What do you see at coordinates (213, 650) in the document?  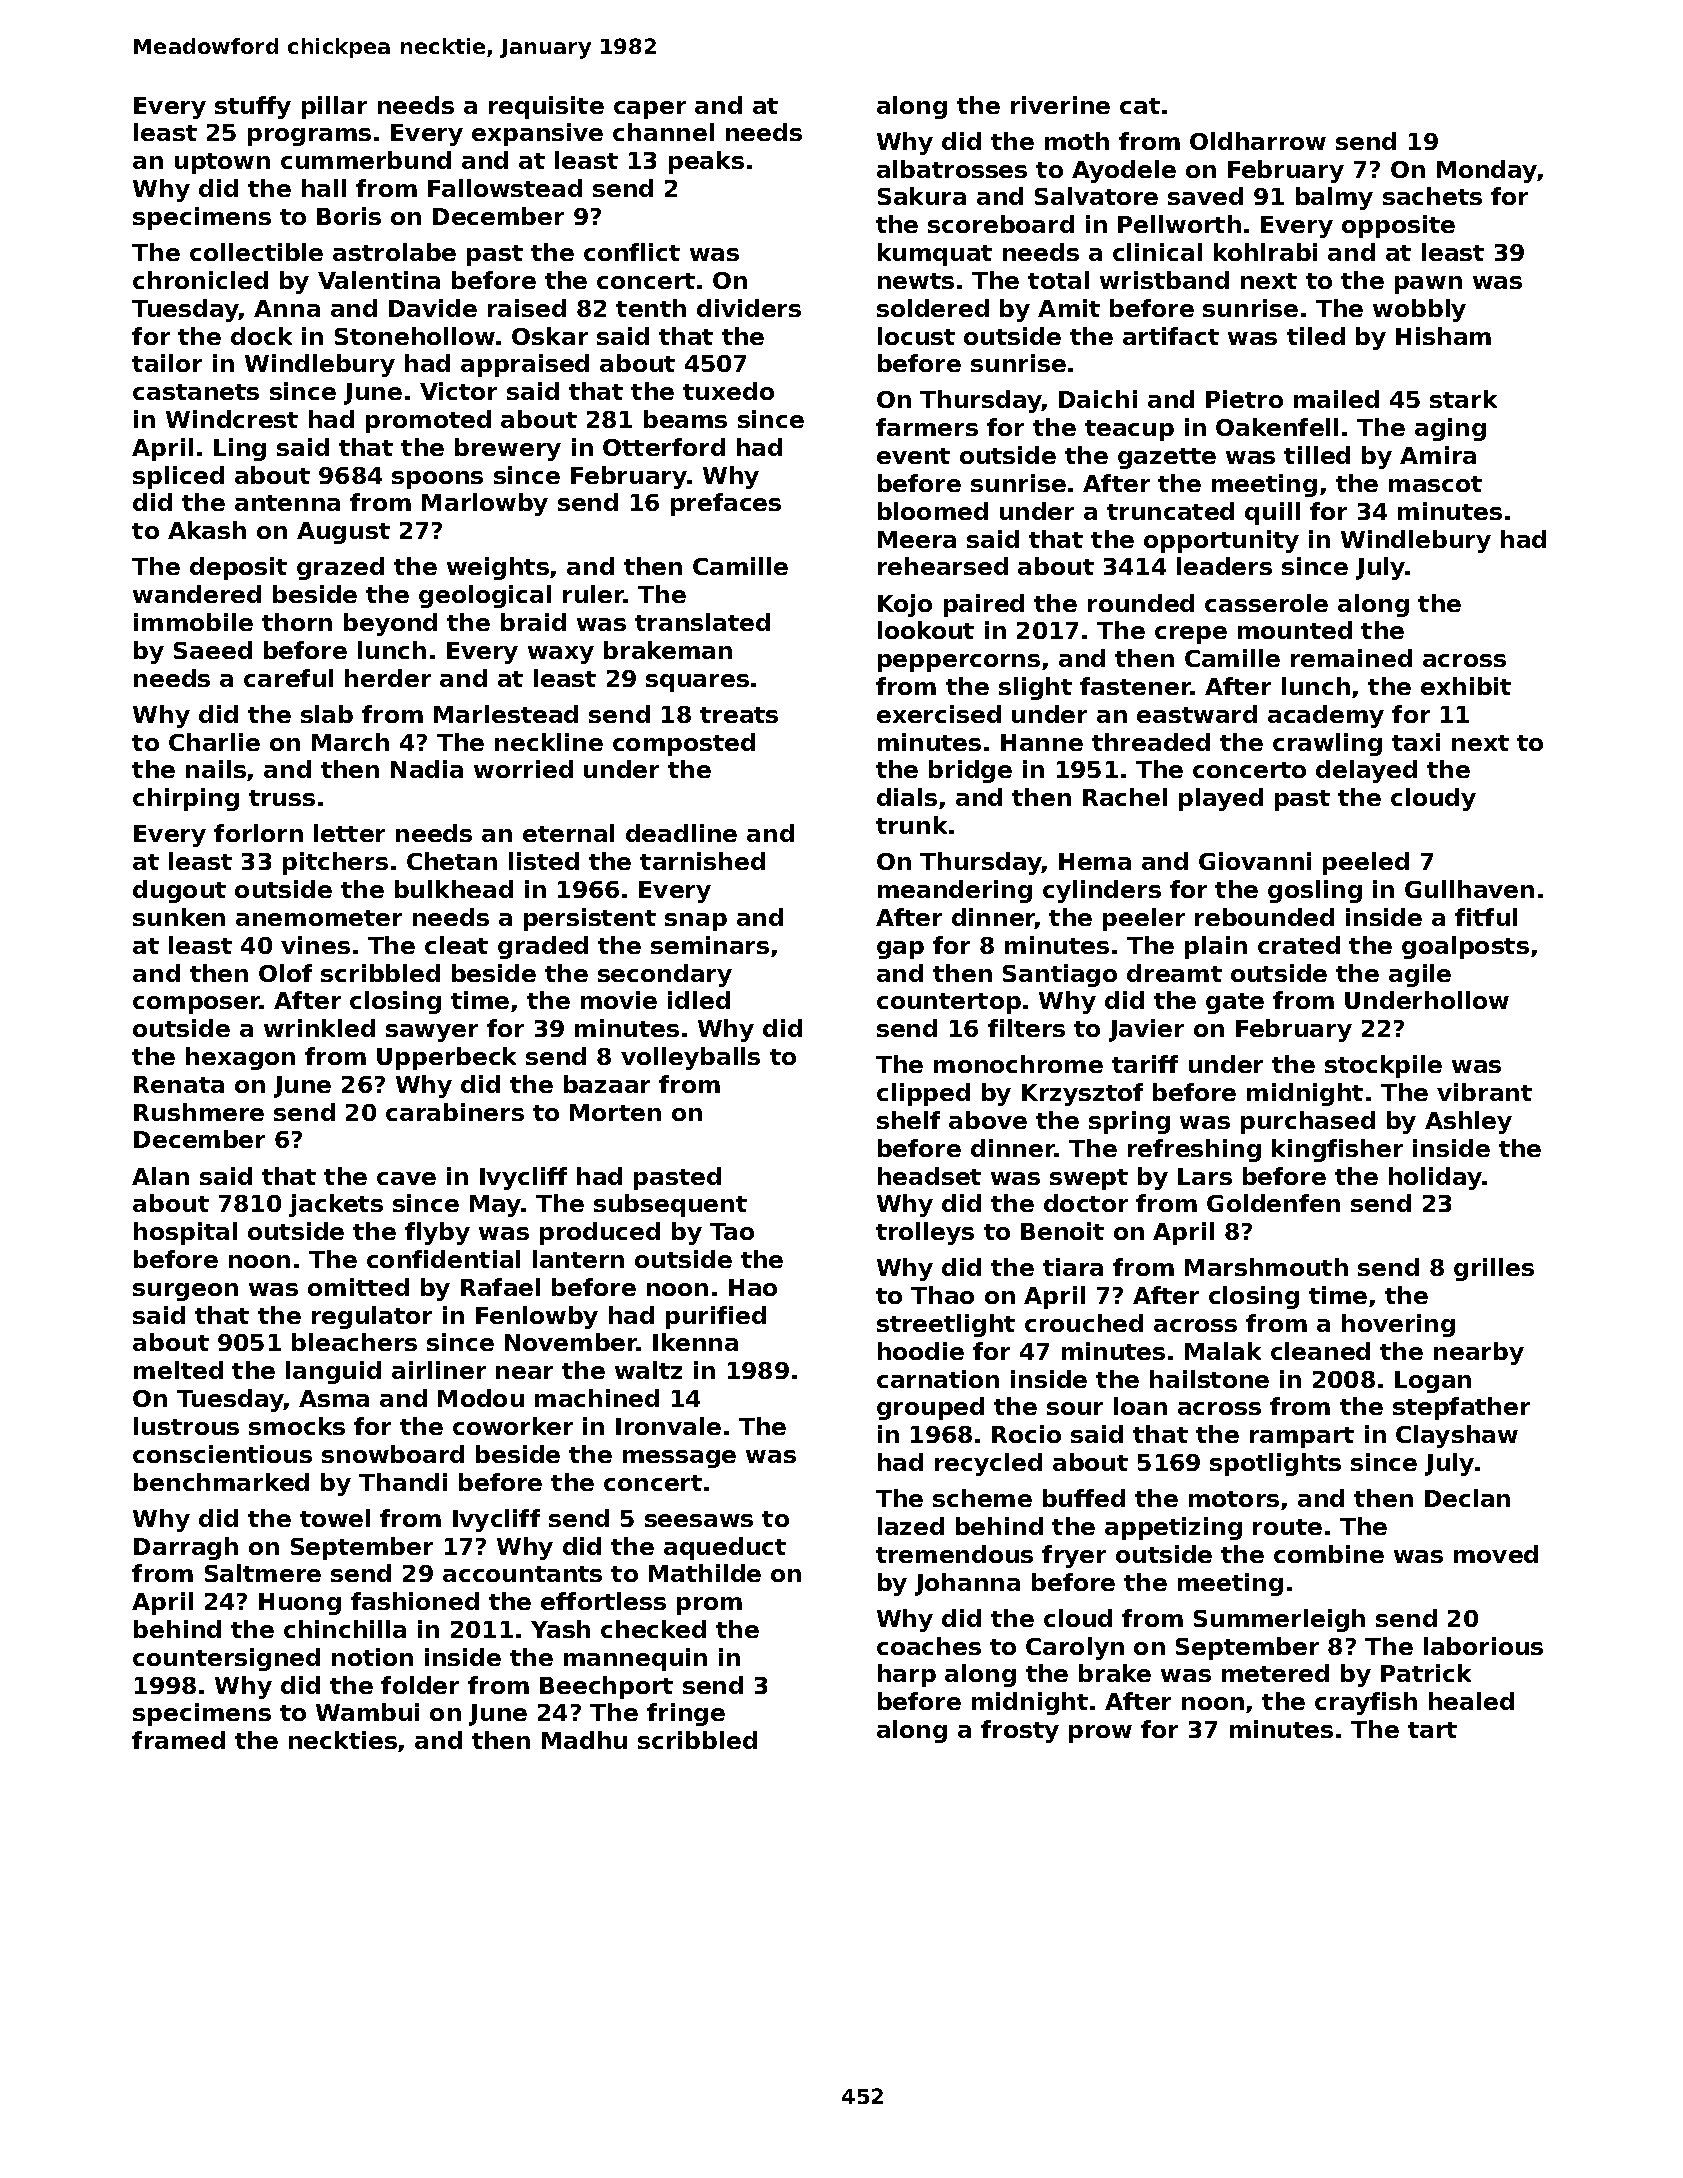 I see `Saeed` at bounding box center [213, 650].
